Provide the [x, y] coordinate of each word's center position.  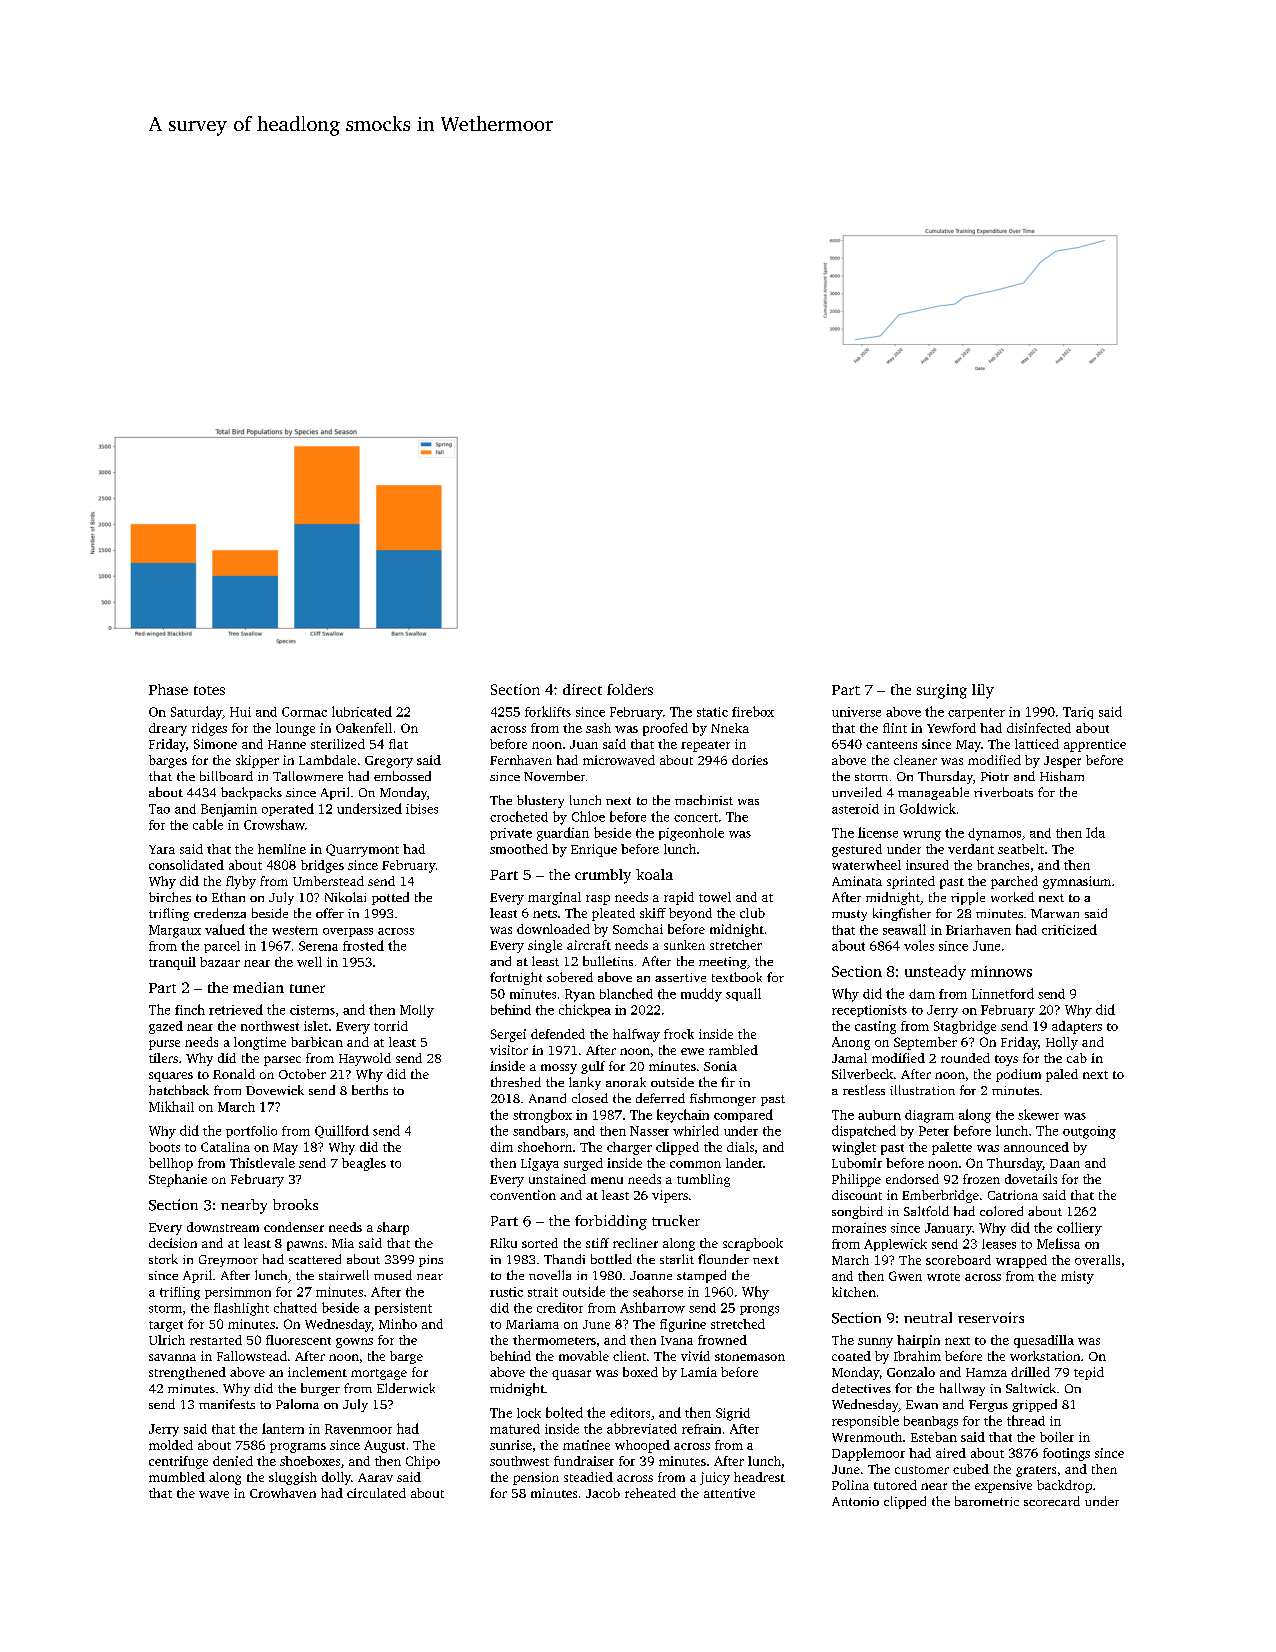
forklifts [548, 711]
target [166, 1326]
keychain [683, 1116]
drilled [1030, 1372]
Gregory [389, 762]
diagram [929, 1116]
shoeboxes [310, 1461]
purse [164, 1045]
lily [983, 691]
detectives [861, 1388]
